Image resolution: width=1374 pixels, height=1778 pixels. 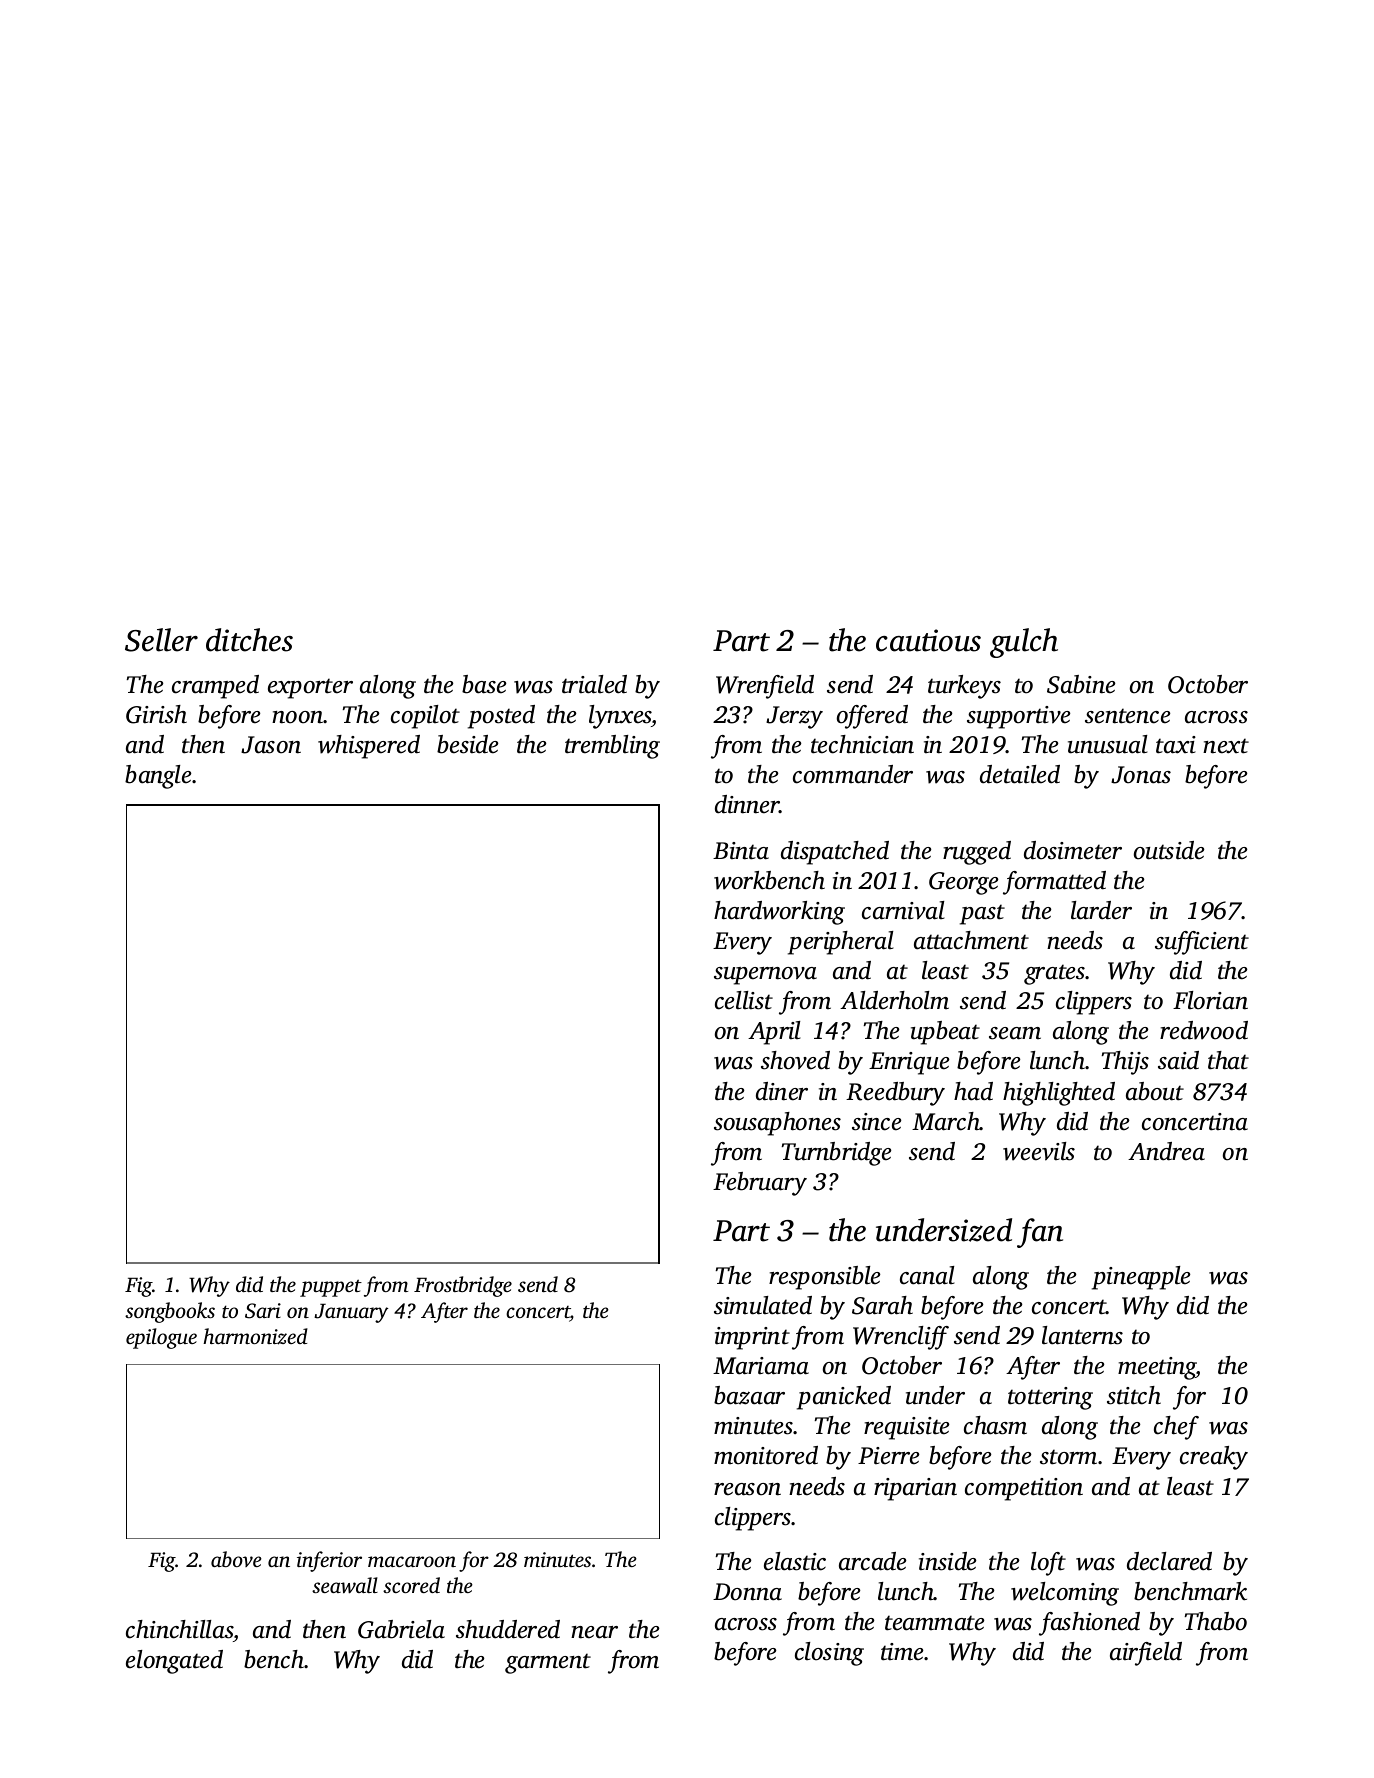 I want to click on harmonized, so click(x=255, y=1336).
